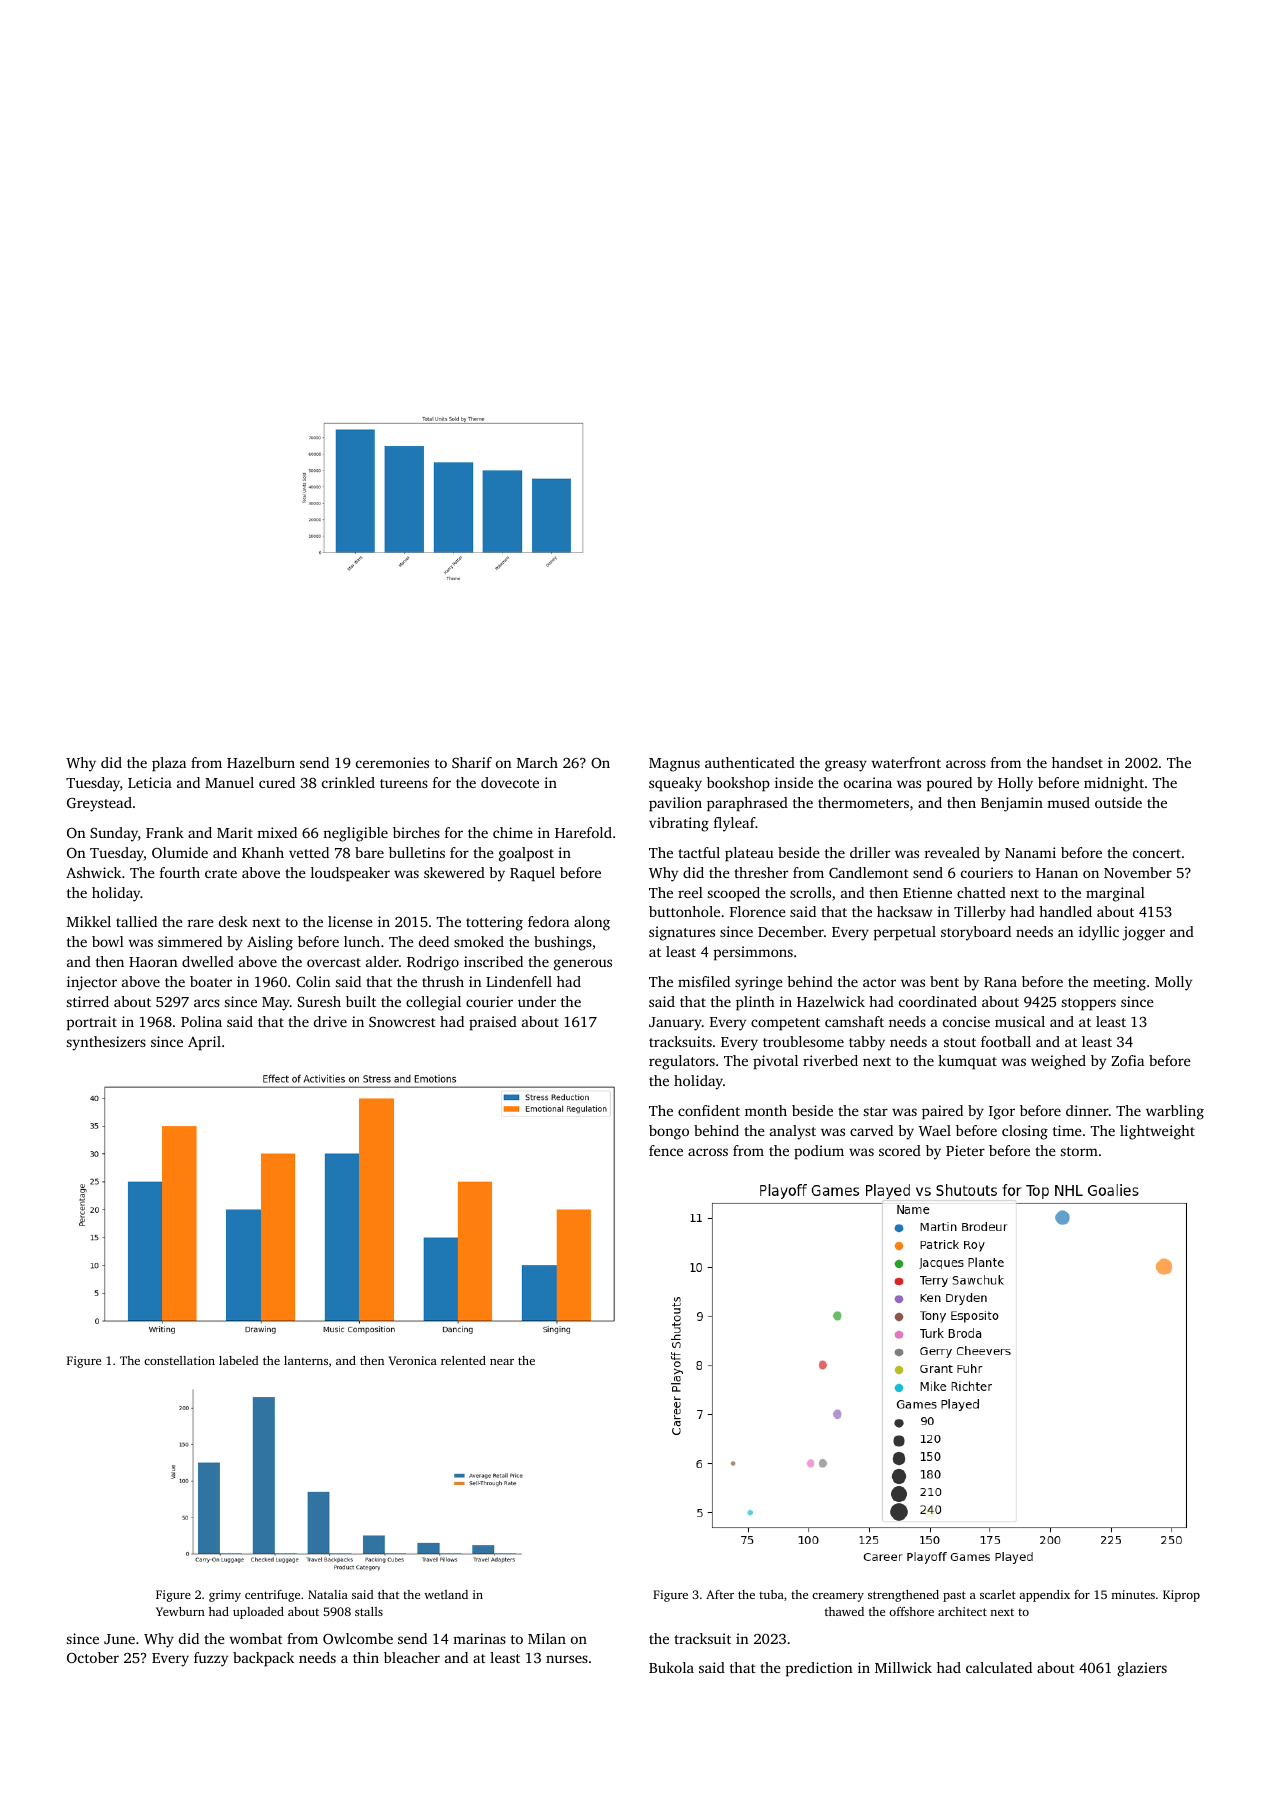 This screenshot has height=1797, width=1271. I want to click on constellation, so click(179, 1360).
